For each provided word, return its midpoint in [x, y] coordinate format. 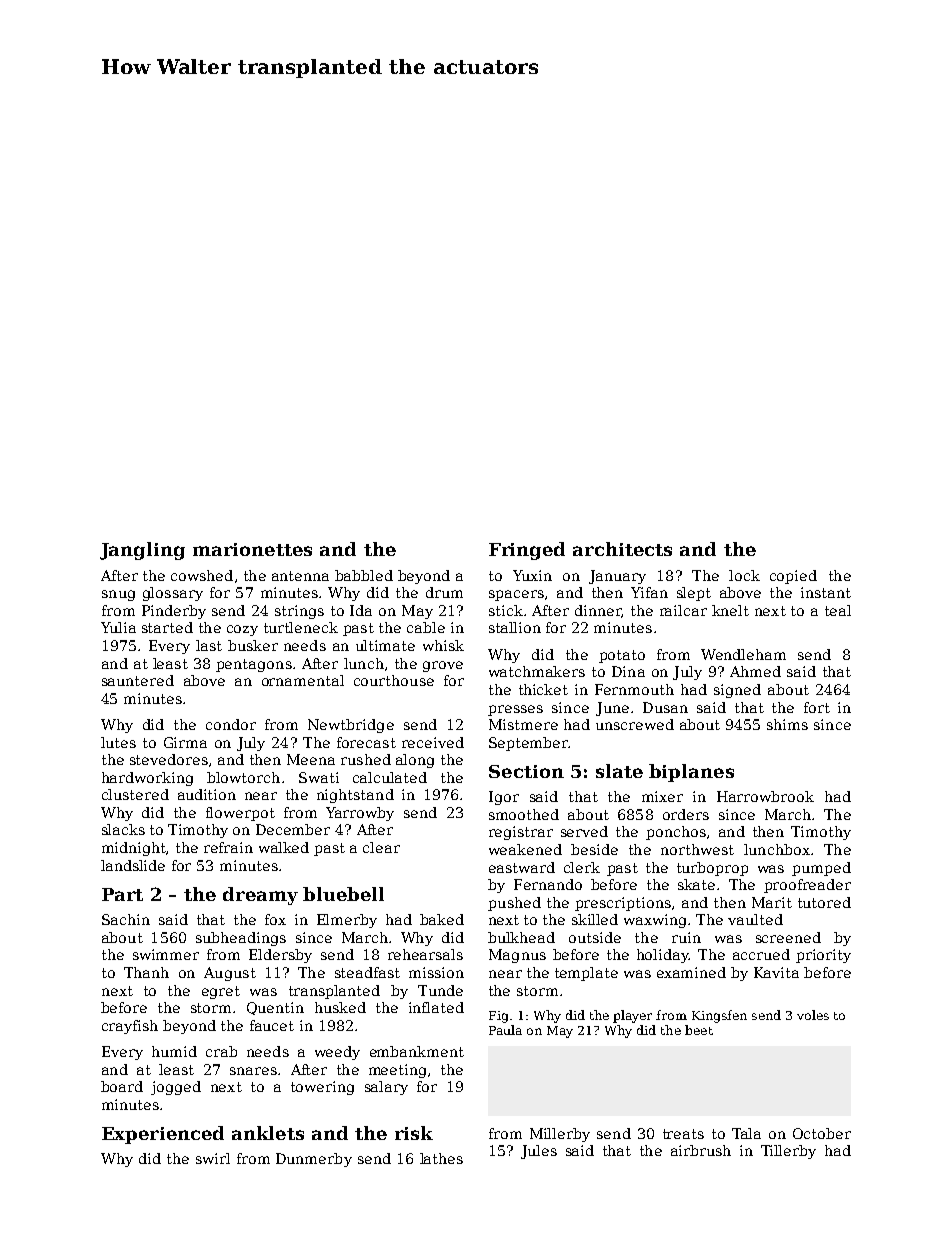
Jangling [142, 551]
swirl [213, 1158]
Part [122, 894]
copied [793, 577]
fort [817, 707]
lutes [118, 742]
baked [442, 919]
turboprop [712, 869]
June [612, 709]
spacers [516, 595]
